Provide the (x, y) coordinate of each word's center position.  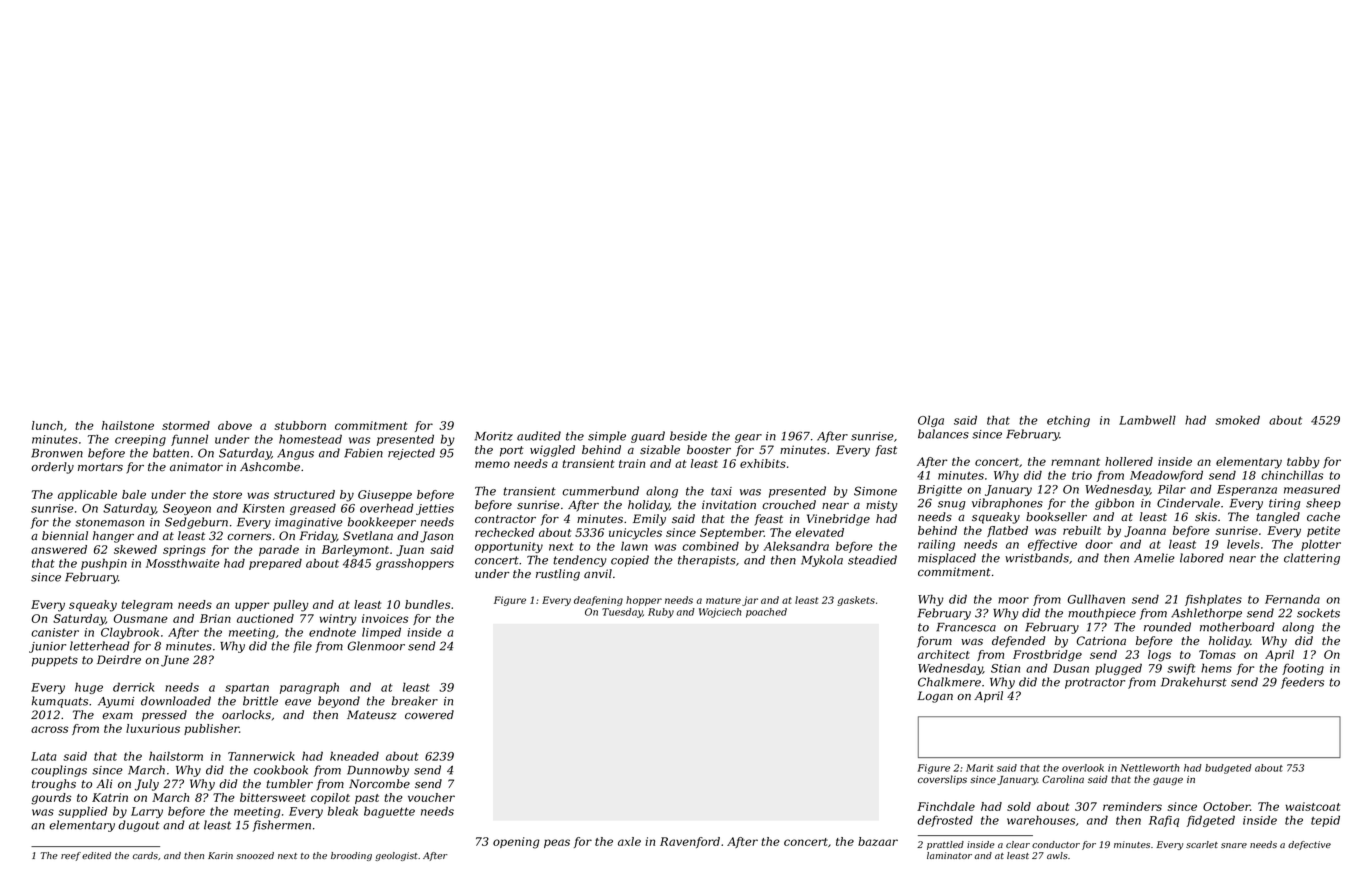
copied (630, 561)
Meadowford (1166, 476)
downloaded (176, 701)
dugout (139, 826)
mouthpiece (1102, 614)
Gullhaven (1096, 599)
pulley (291, 606)
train (632, 463)
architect (944, 654)
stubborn (300, 425)
